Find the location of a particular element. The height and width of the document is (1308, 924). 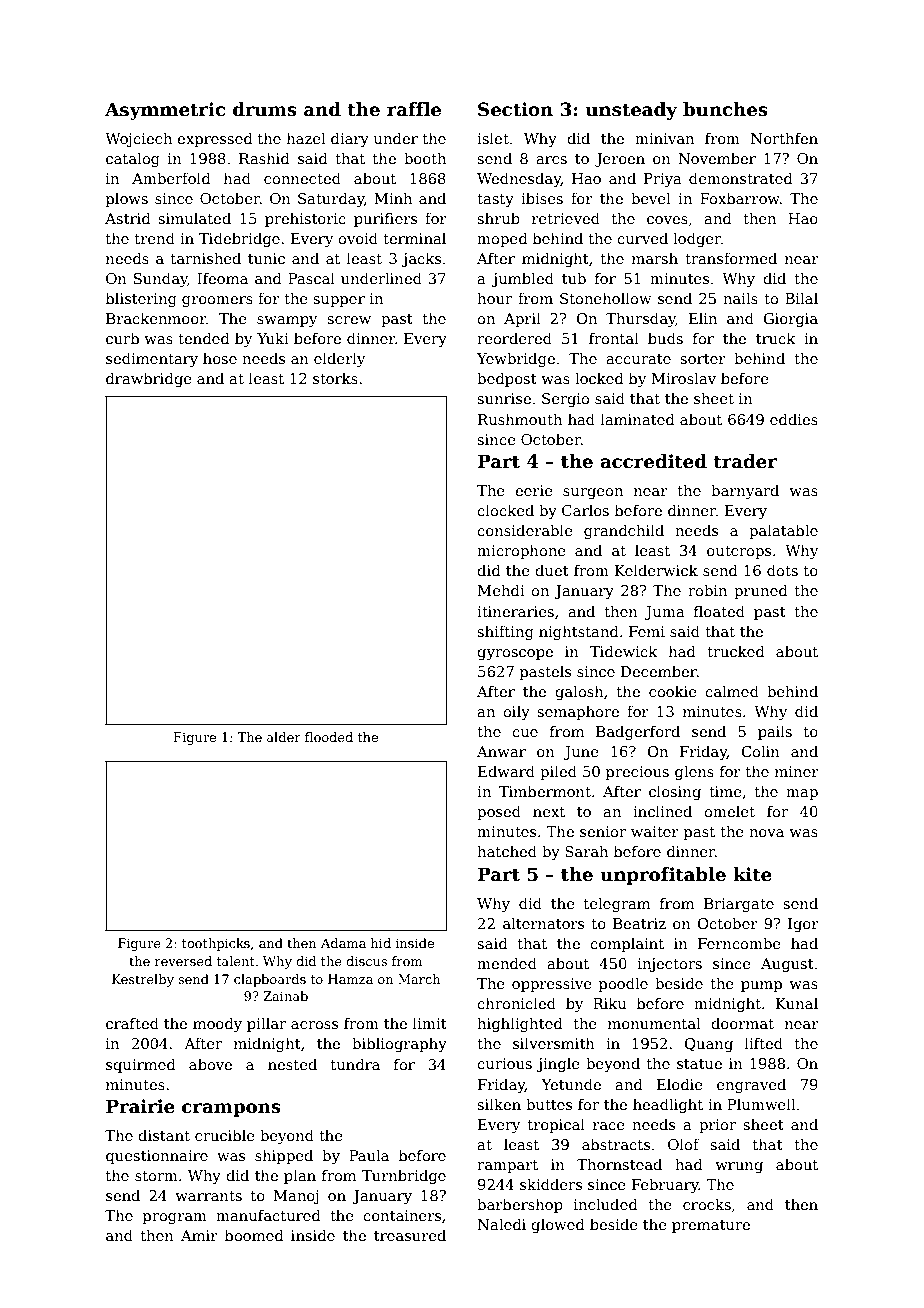

Kunal is located at coordinates (797, 1003).
